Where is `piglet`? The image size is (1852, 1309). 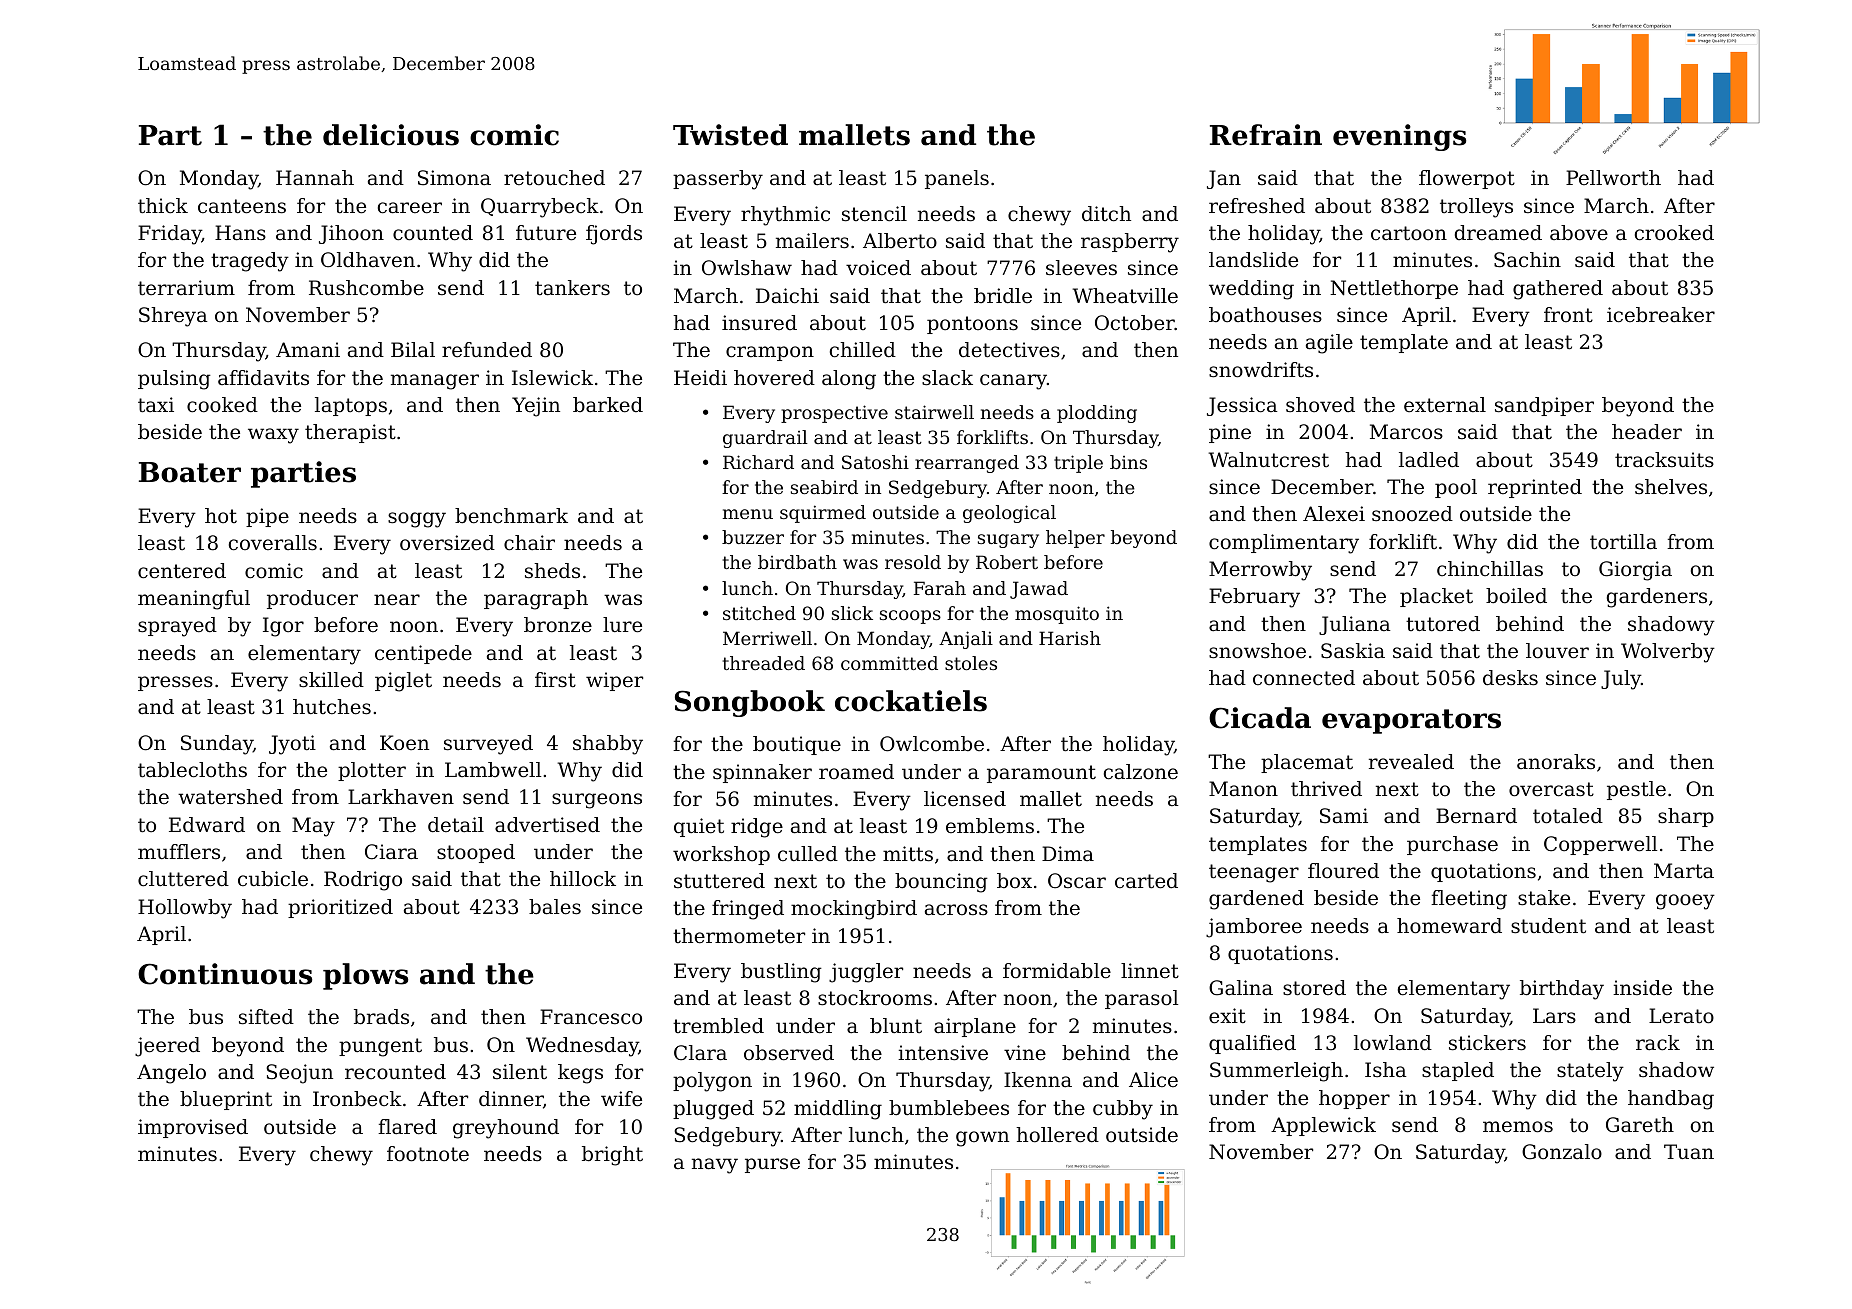 piglet is located at coordinates (403, 682).
